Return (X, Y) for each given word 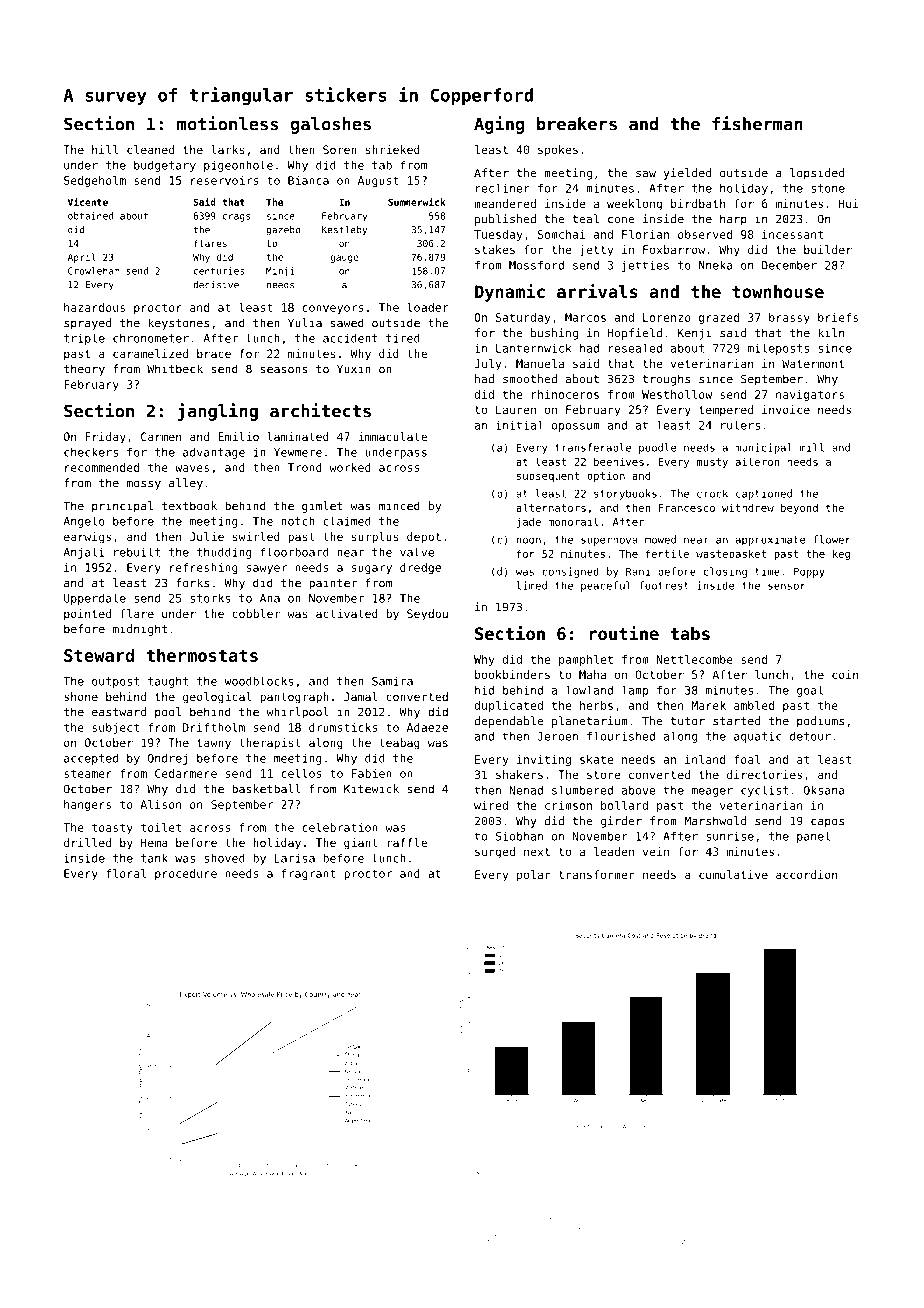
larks (228, 149)
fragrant (309, 874)
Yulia (305, 323)
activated (347, 613)
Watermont (813, 363)
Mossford (536, 265)
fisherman (757, 123)
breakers (577, 124)
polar (534, 876)
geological (217, 698)
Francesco (686, 508)
